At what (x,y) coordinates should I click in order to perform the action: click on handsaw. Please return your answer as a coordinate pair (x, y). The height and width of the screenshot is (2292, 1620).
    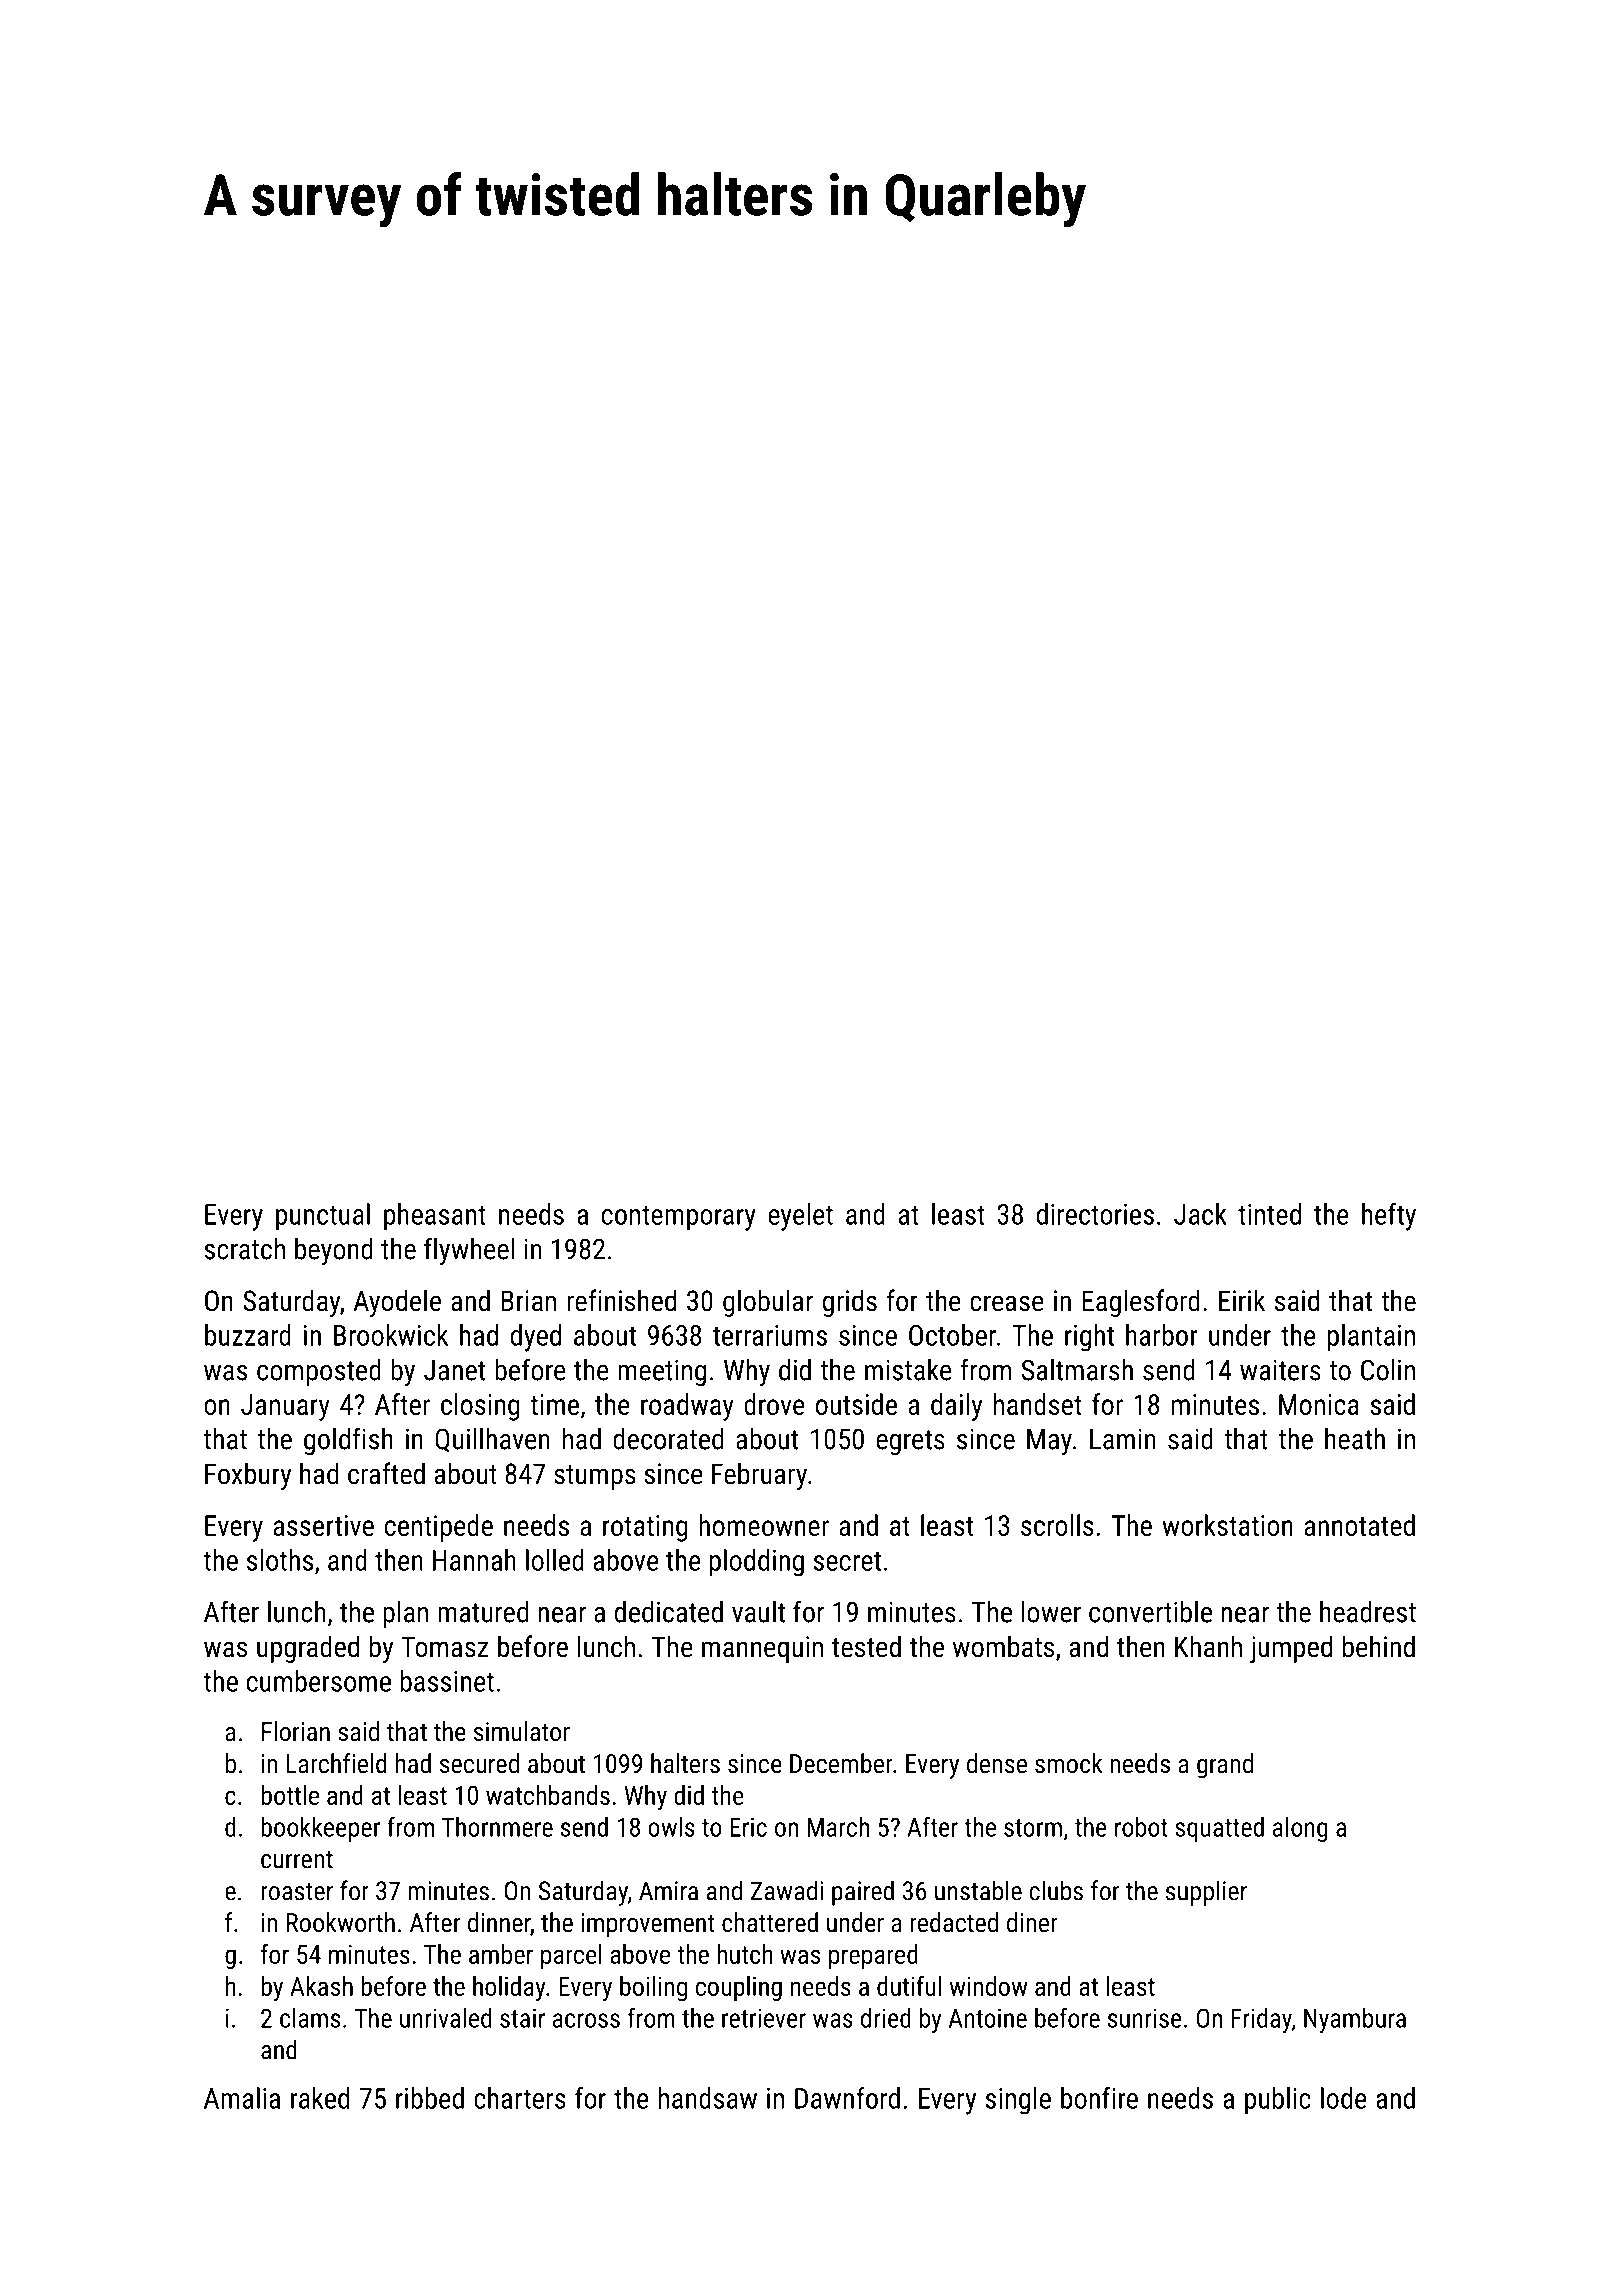
    Looking at the image, I should click on (708, 2098).
